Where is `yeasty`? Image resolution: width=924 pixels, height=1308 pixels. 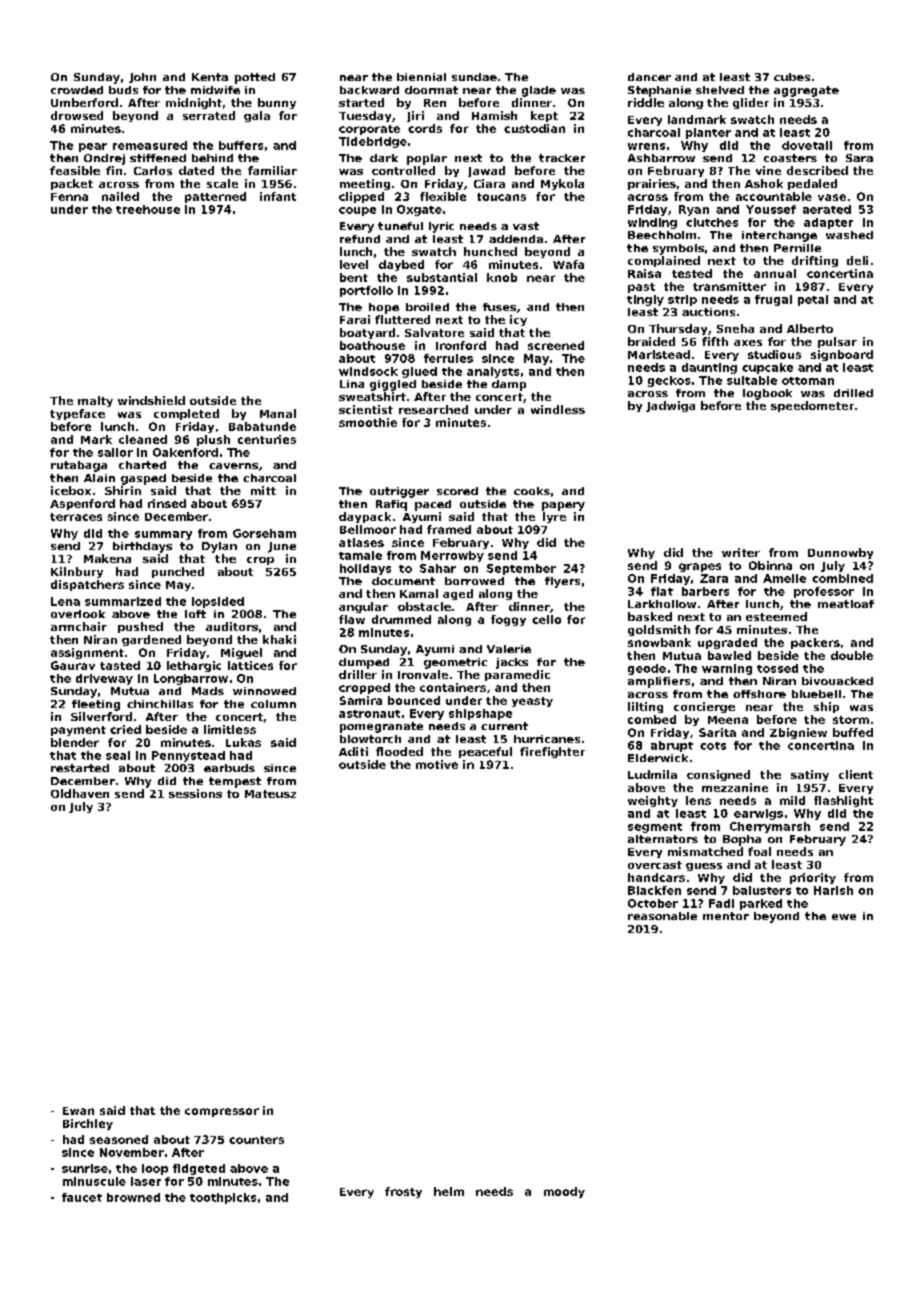
yeasty is located at coordinates (532, 702).
